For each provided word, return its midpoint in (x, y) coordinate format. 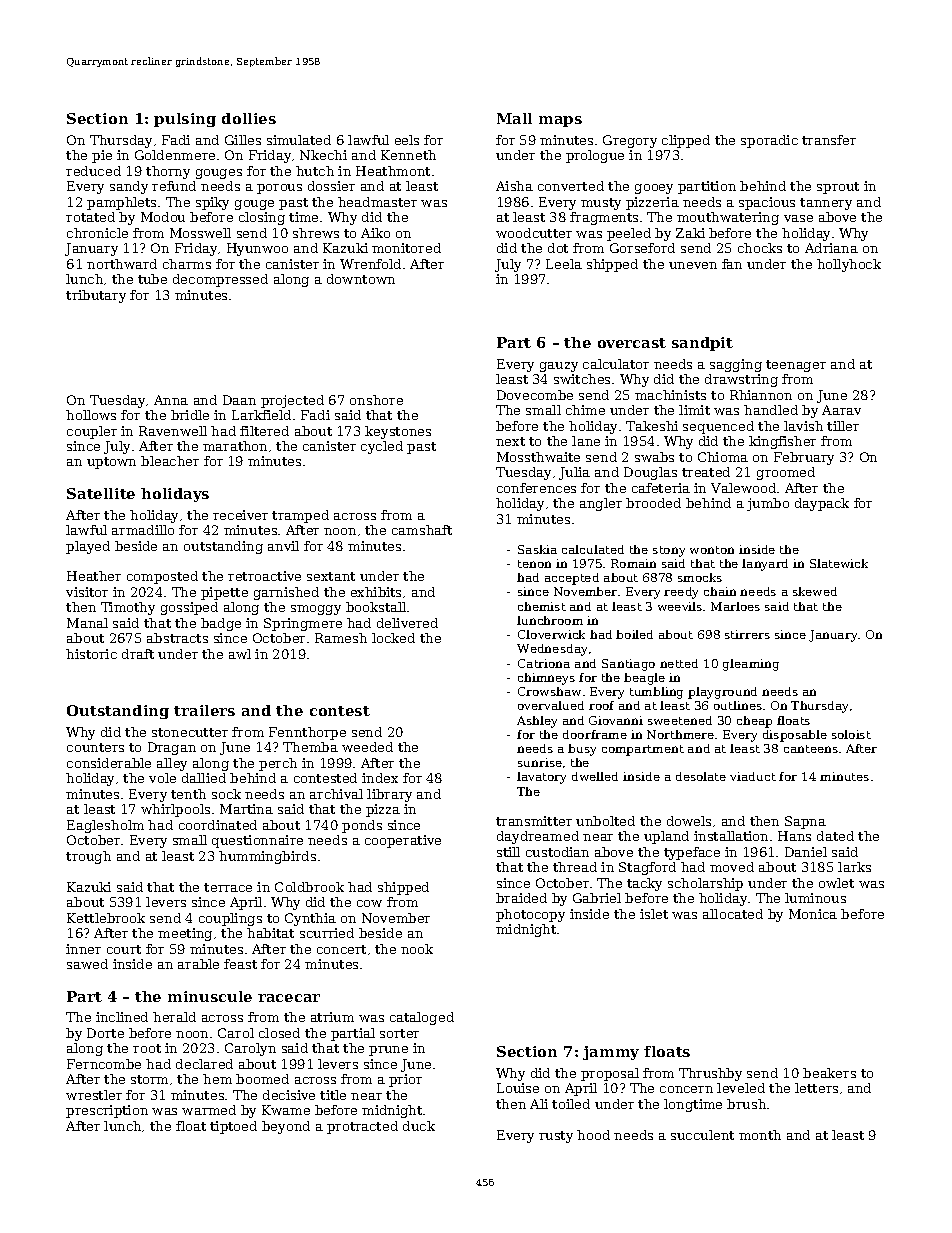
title (333, 1095)
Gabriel (597, 898)
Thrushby (710, 1074)
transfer (829, 140)
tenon (534, 564)
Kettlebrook (106, 918)
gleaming (751, 665)
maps (560, 121)
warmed (209, 1110)
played (88, 547)
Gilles (243, 140)
